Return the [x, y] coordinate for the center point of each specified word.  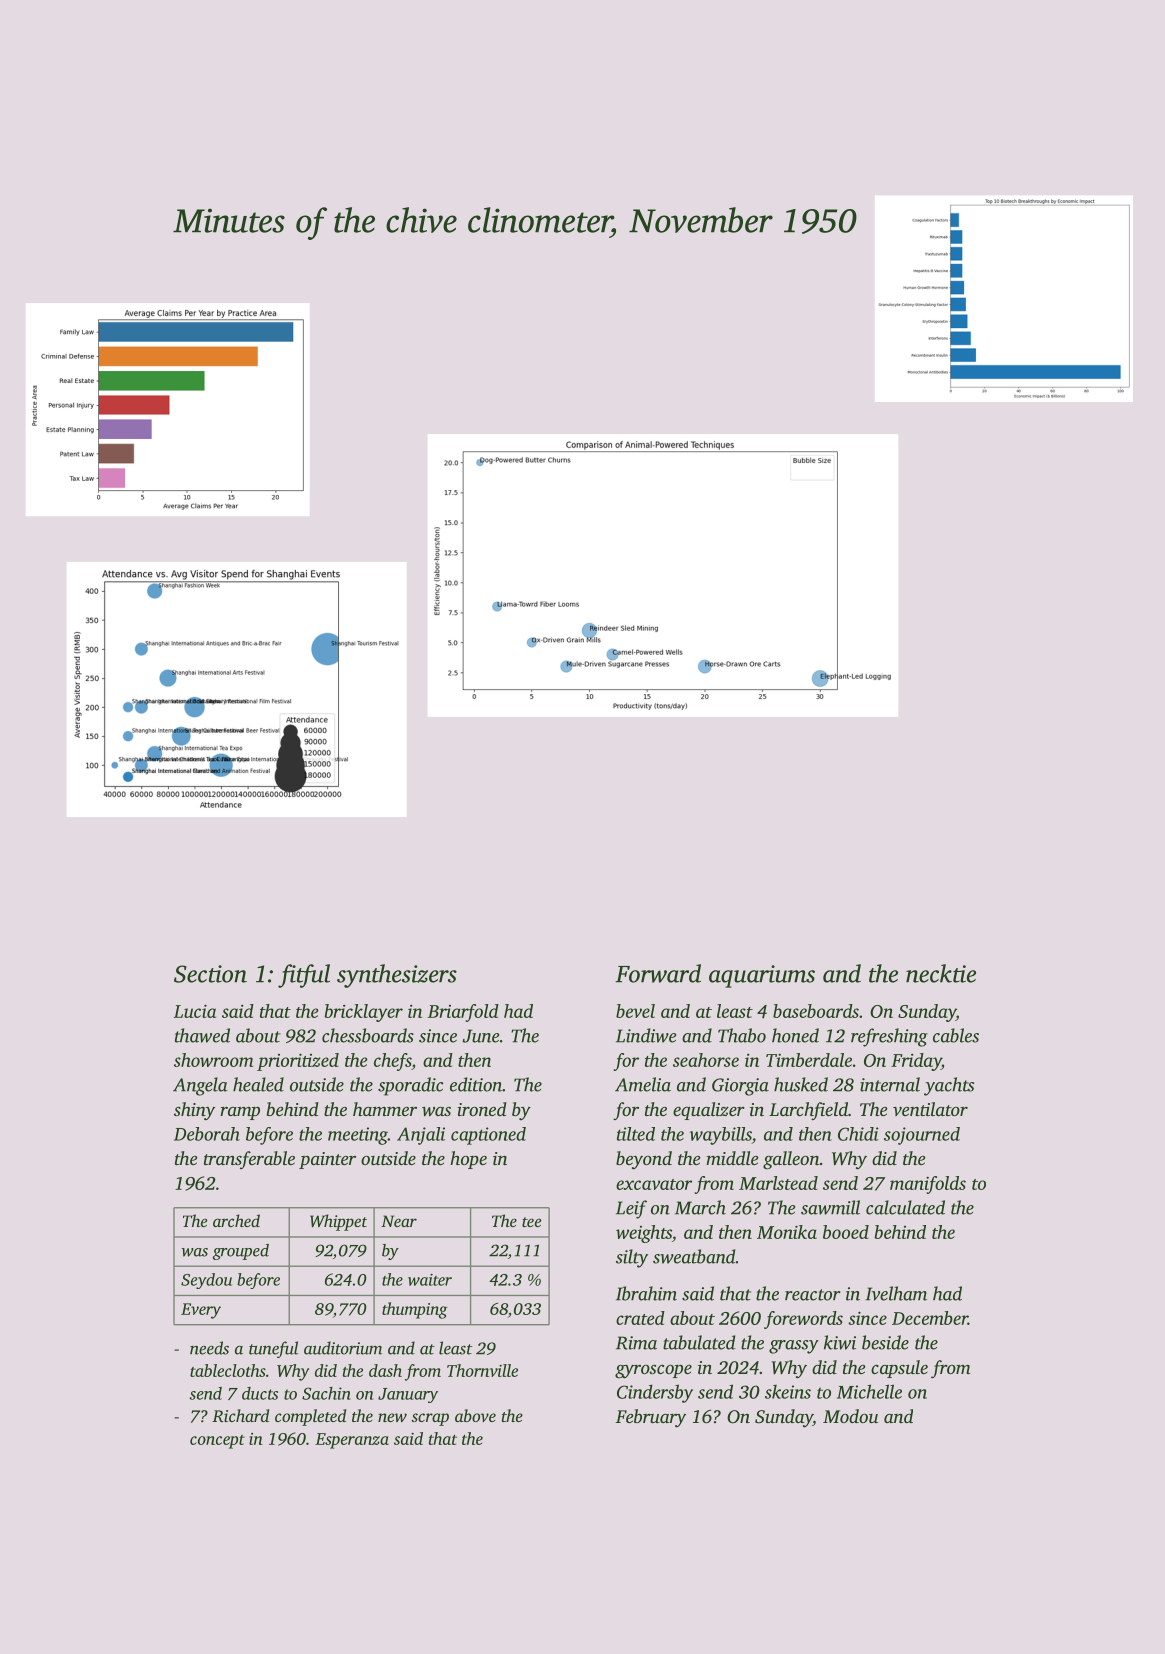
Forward [658, 973]
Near [399, 1221]
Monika [787, 1232]
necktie [941, 973]
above [475, 1415]
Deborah [207, 1134]
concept [217, 1442]
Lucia [195, 1011]
